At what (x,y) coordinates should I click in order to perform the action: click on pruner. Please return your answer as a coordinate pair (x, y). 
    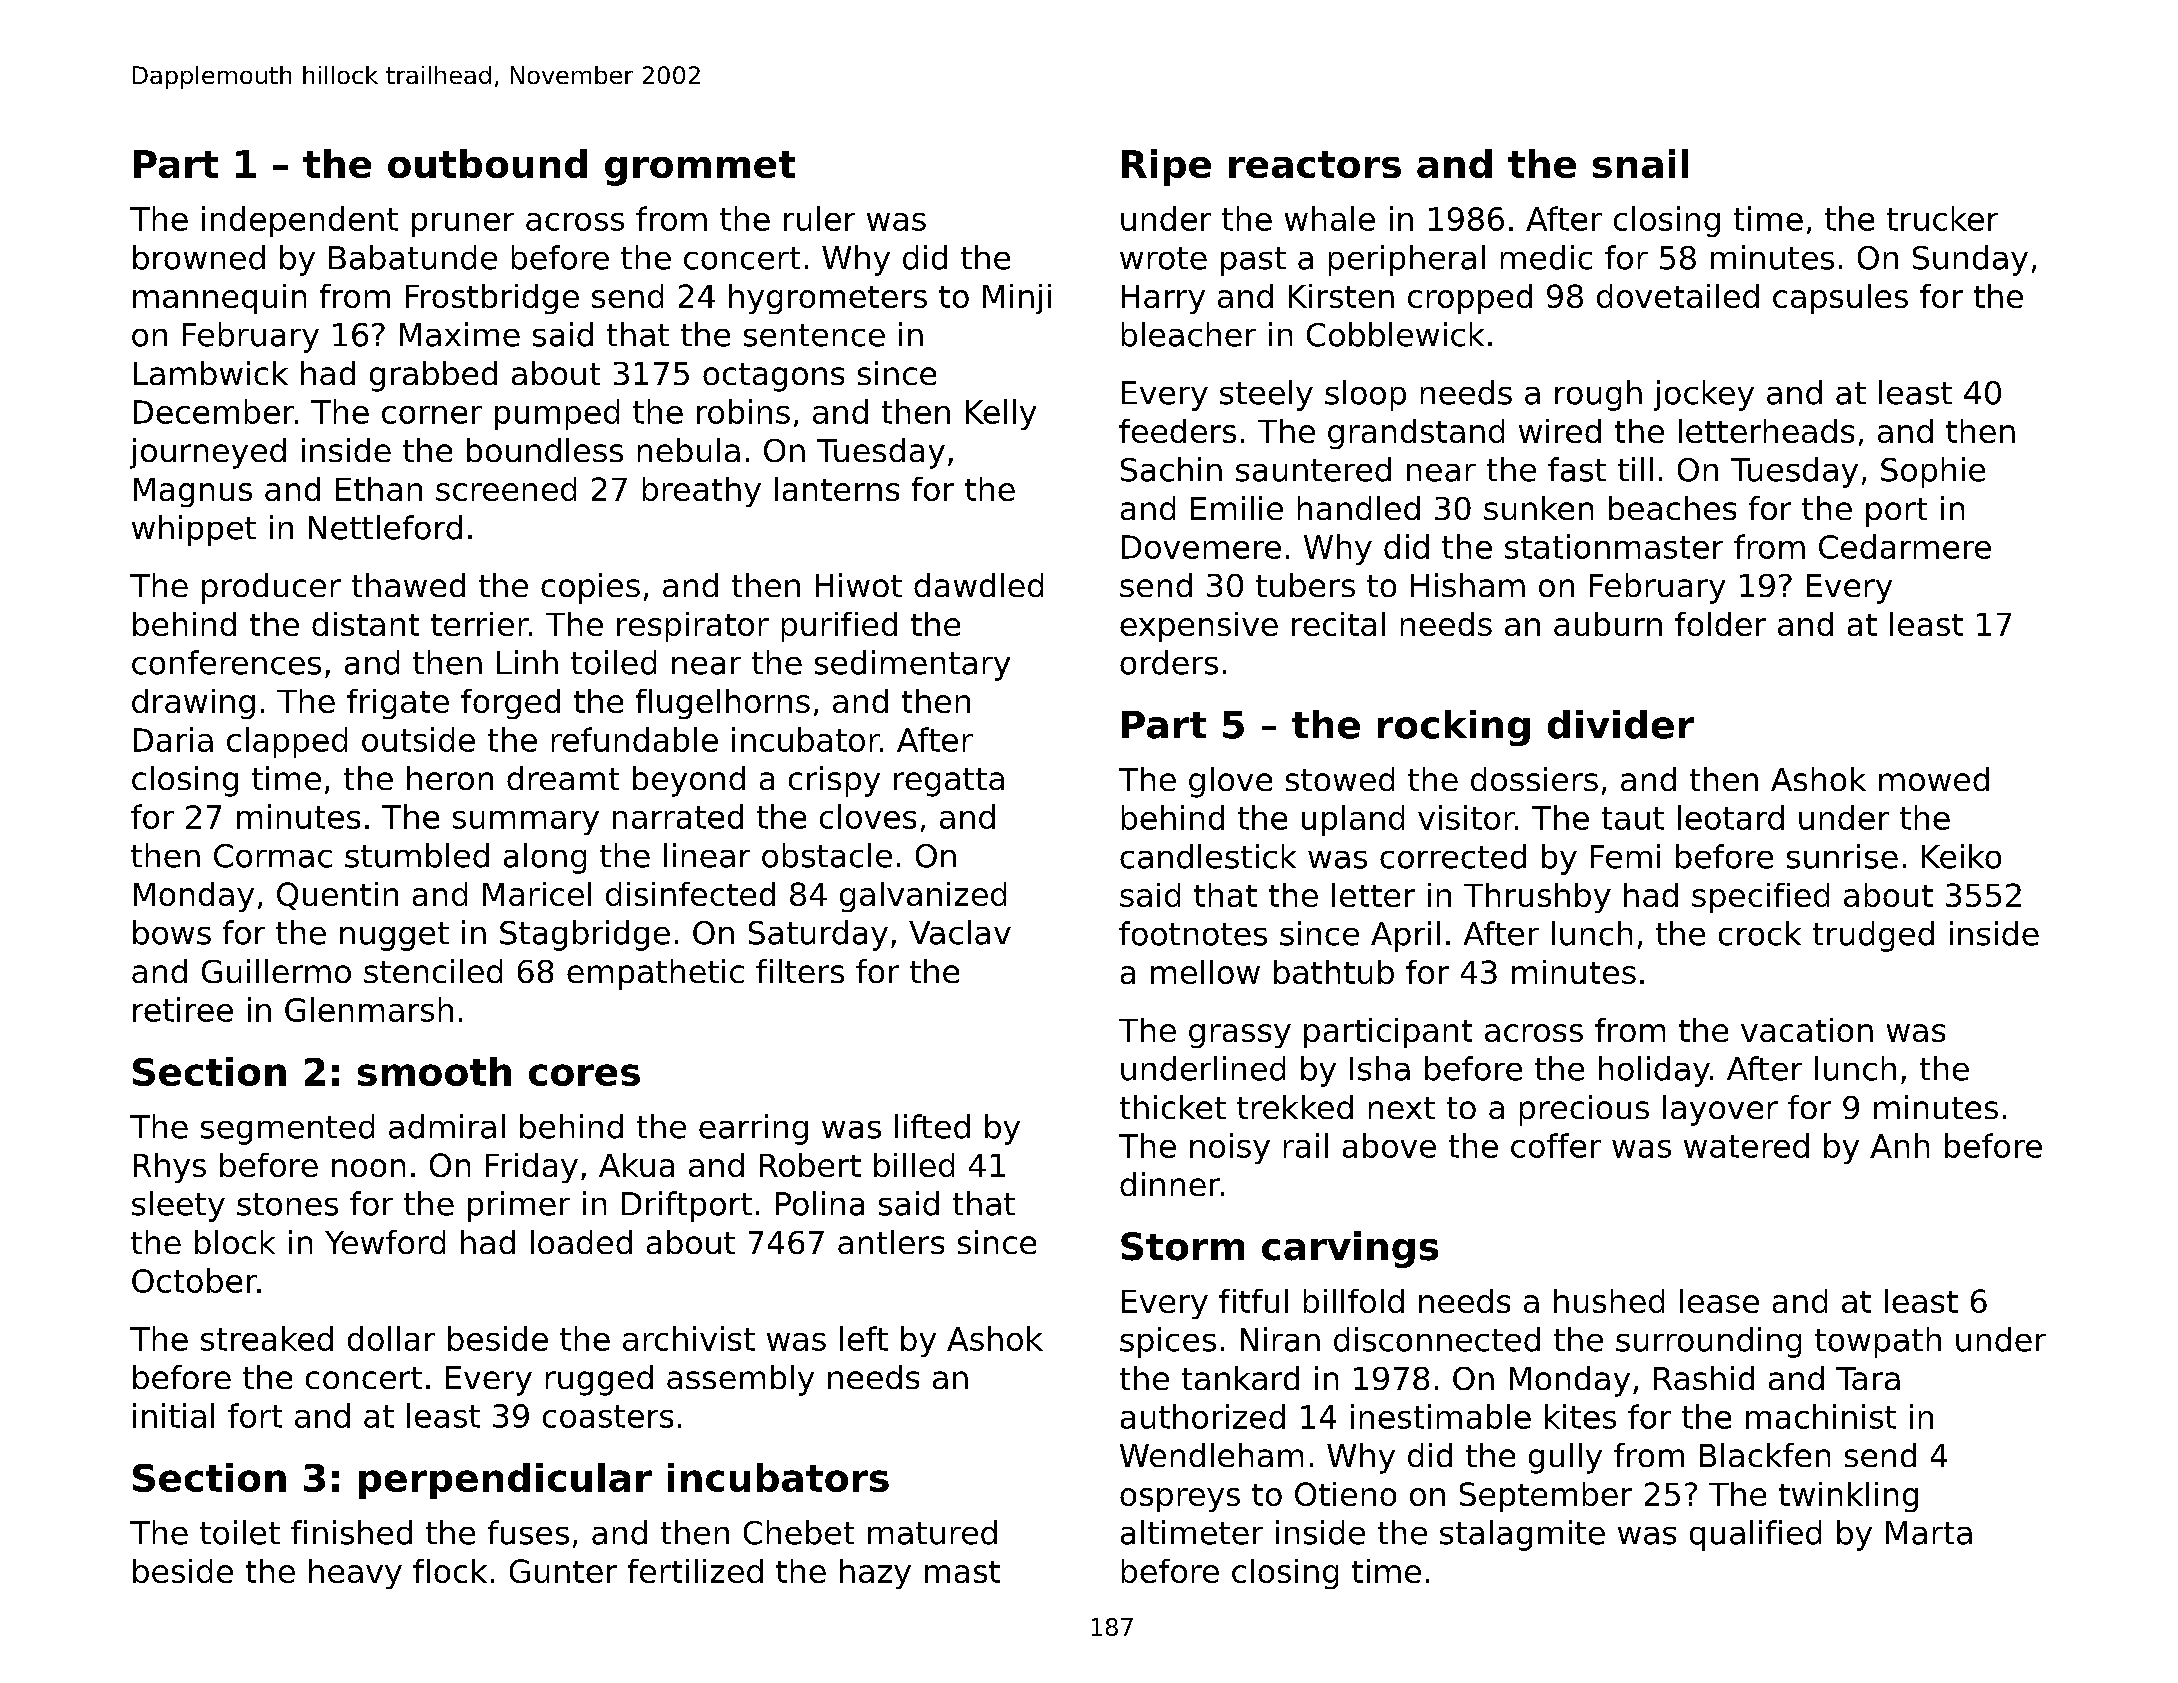
    Looking at the image, I should click on (463, 225).
